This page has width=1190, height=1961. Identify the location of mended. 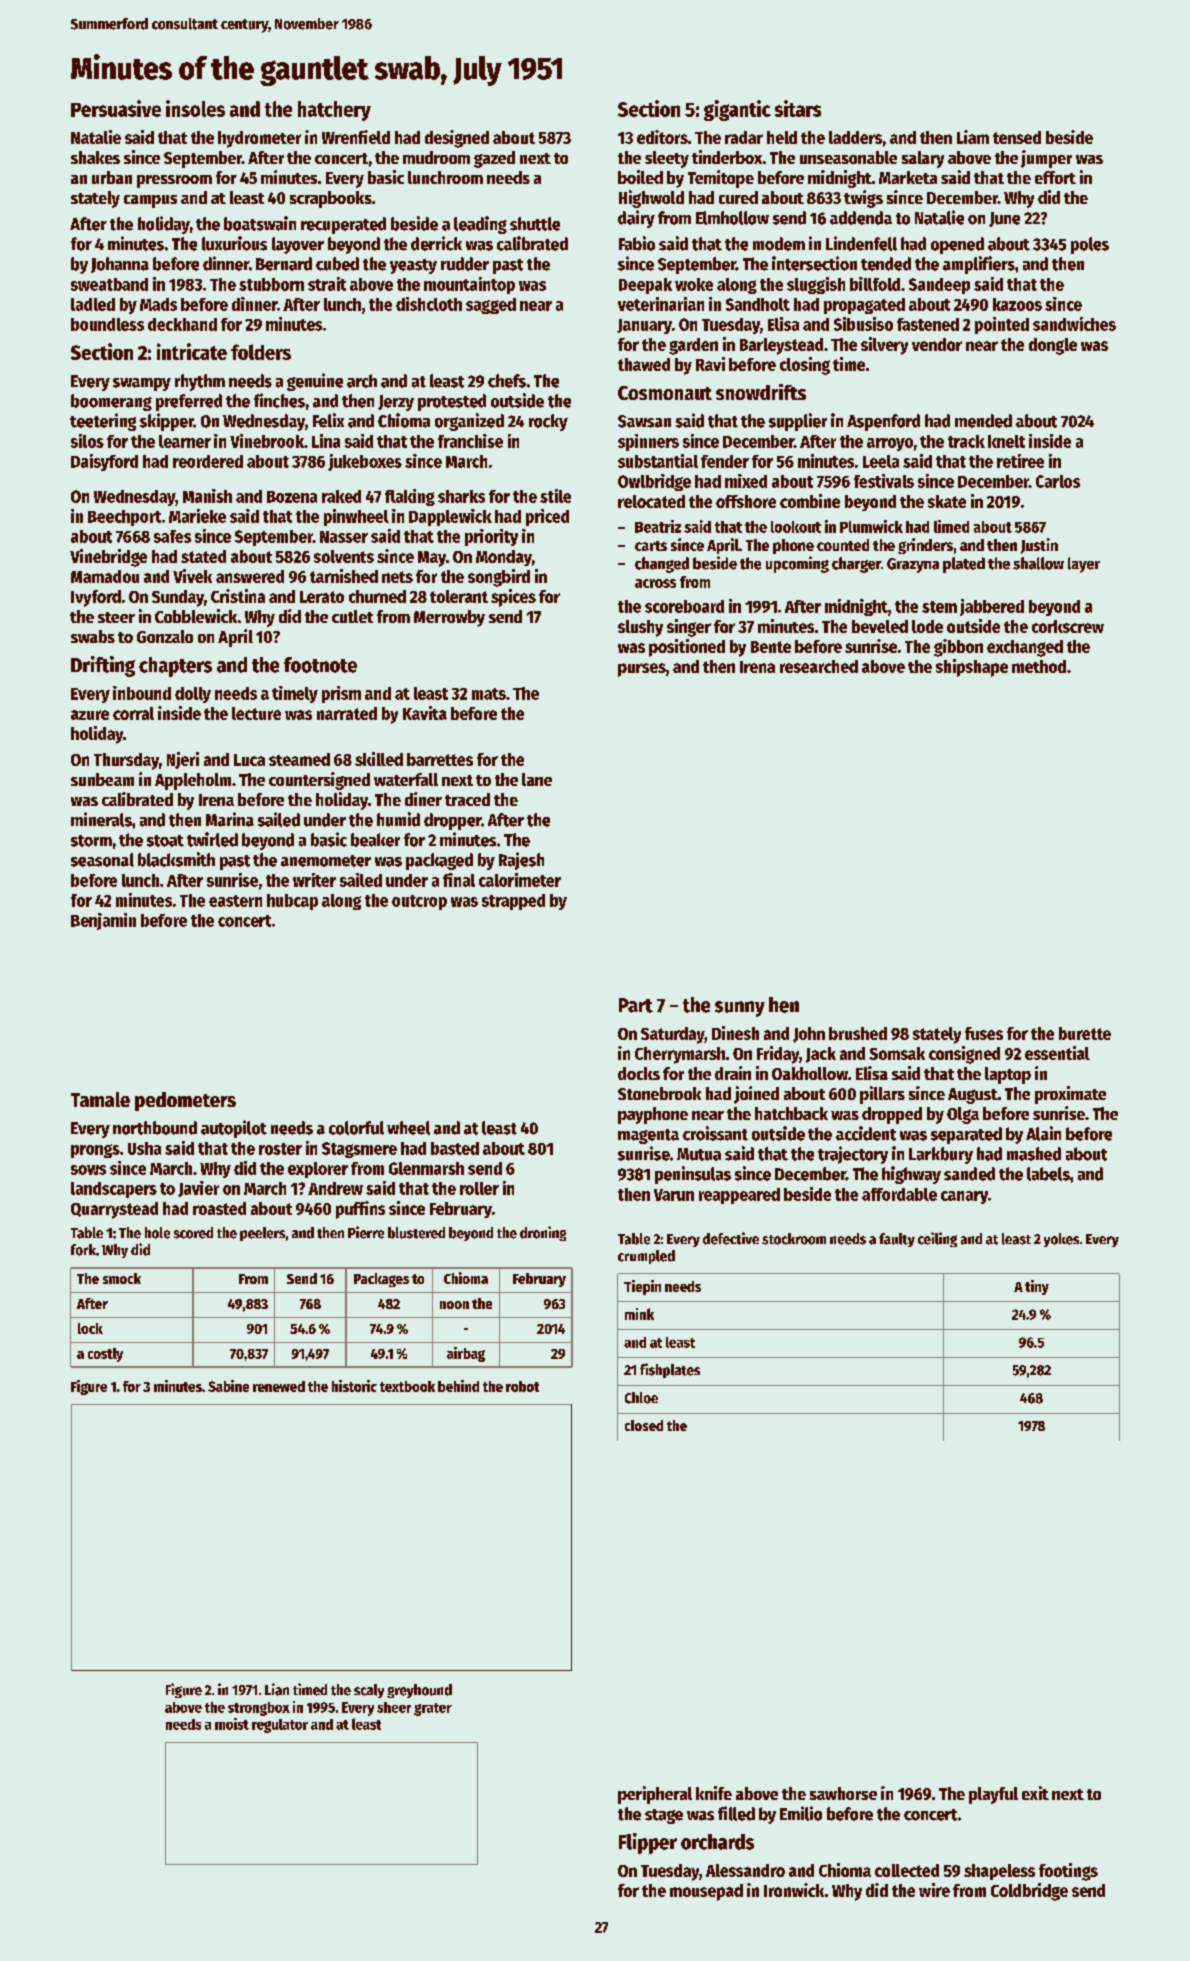
(983, 421).
